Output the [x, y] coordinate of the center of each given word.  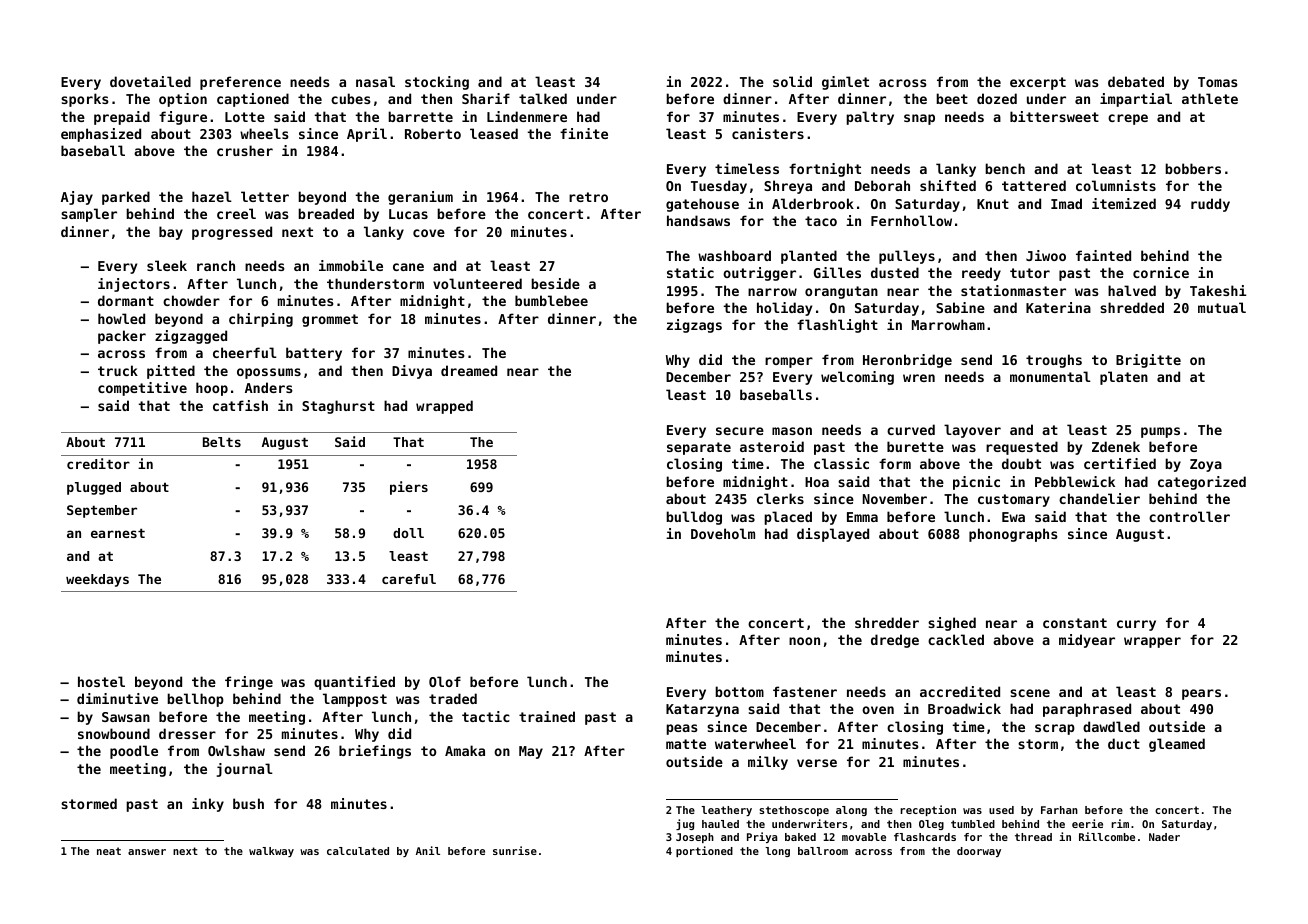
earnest [118, 533]
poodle [134, 752]
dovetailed [150, 81]
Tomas [1218, 82]
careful [409, 579]
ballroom [823, 851]
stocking [437, 83]
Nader [1164, 837]
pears [1201, 694]
